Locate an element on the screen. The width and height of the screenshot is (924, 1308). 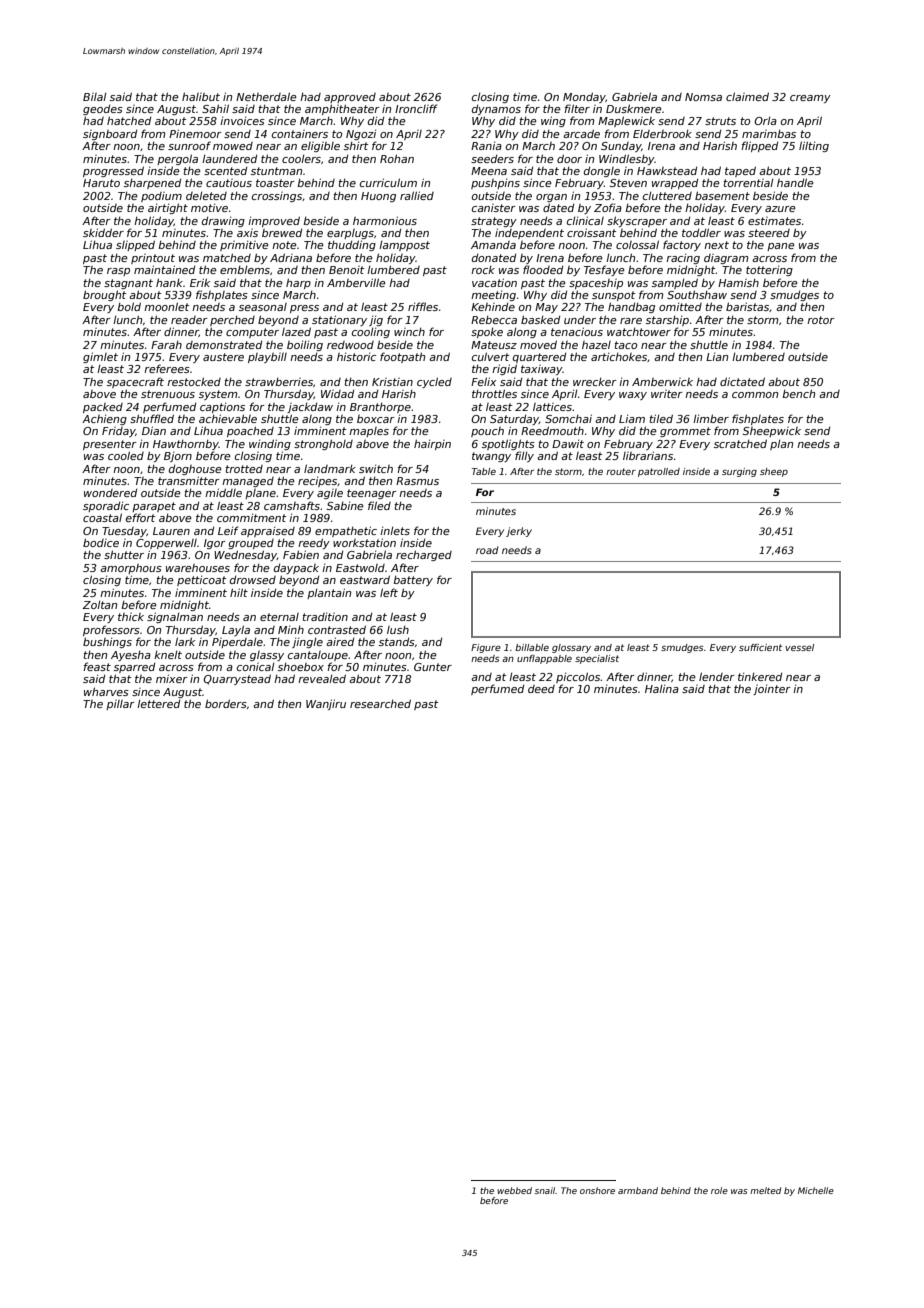
rasp is located at coordinates (118, 272).
